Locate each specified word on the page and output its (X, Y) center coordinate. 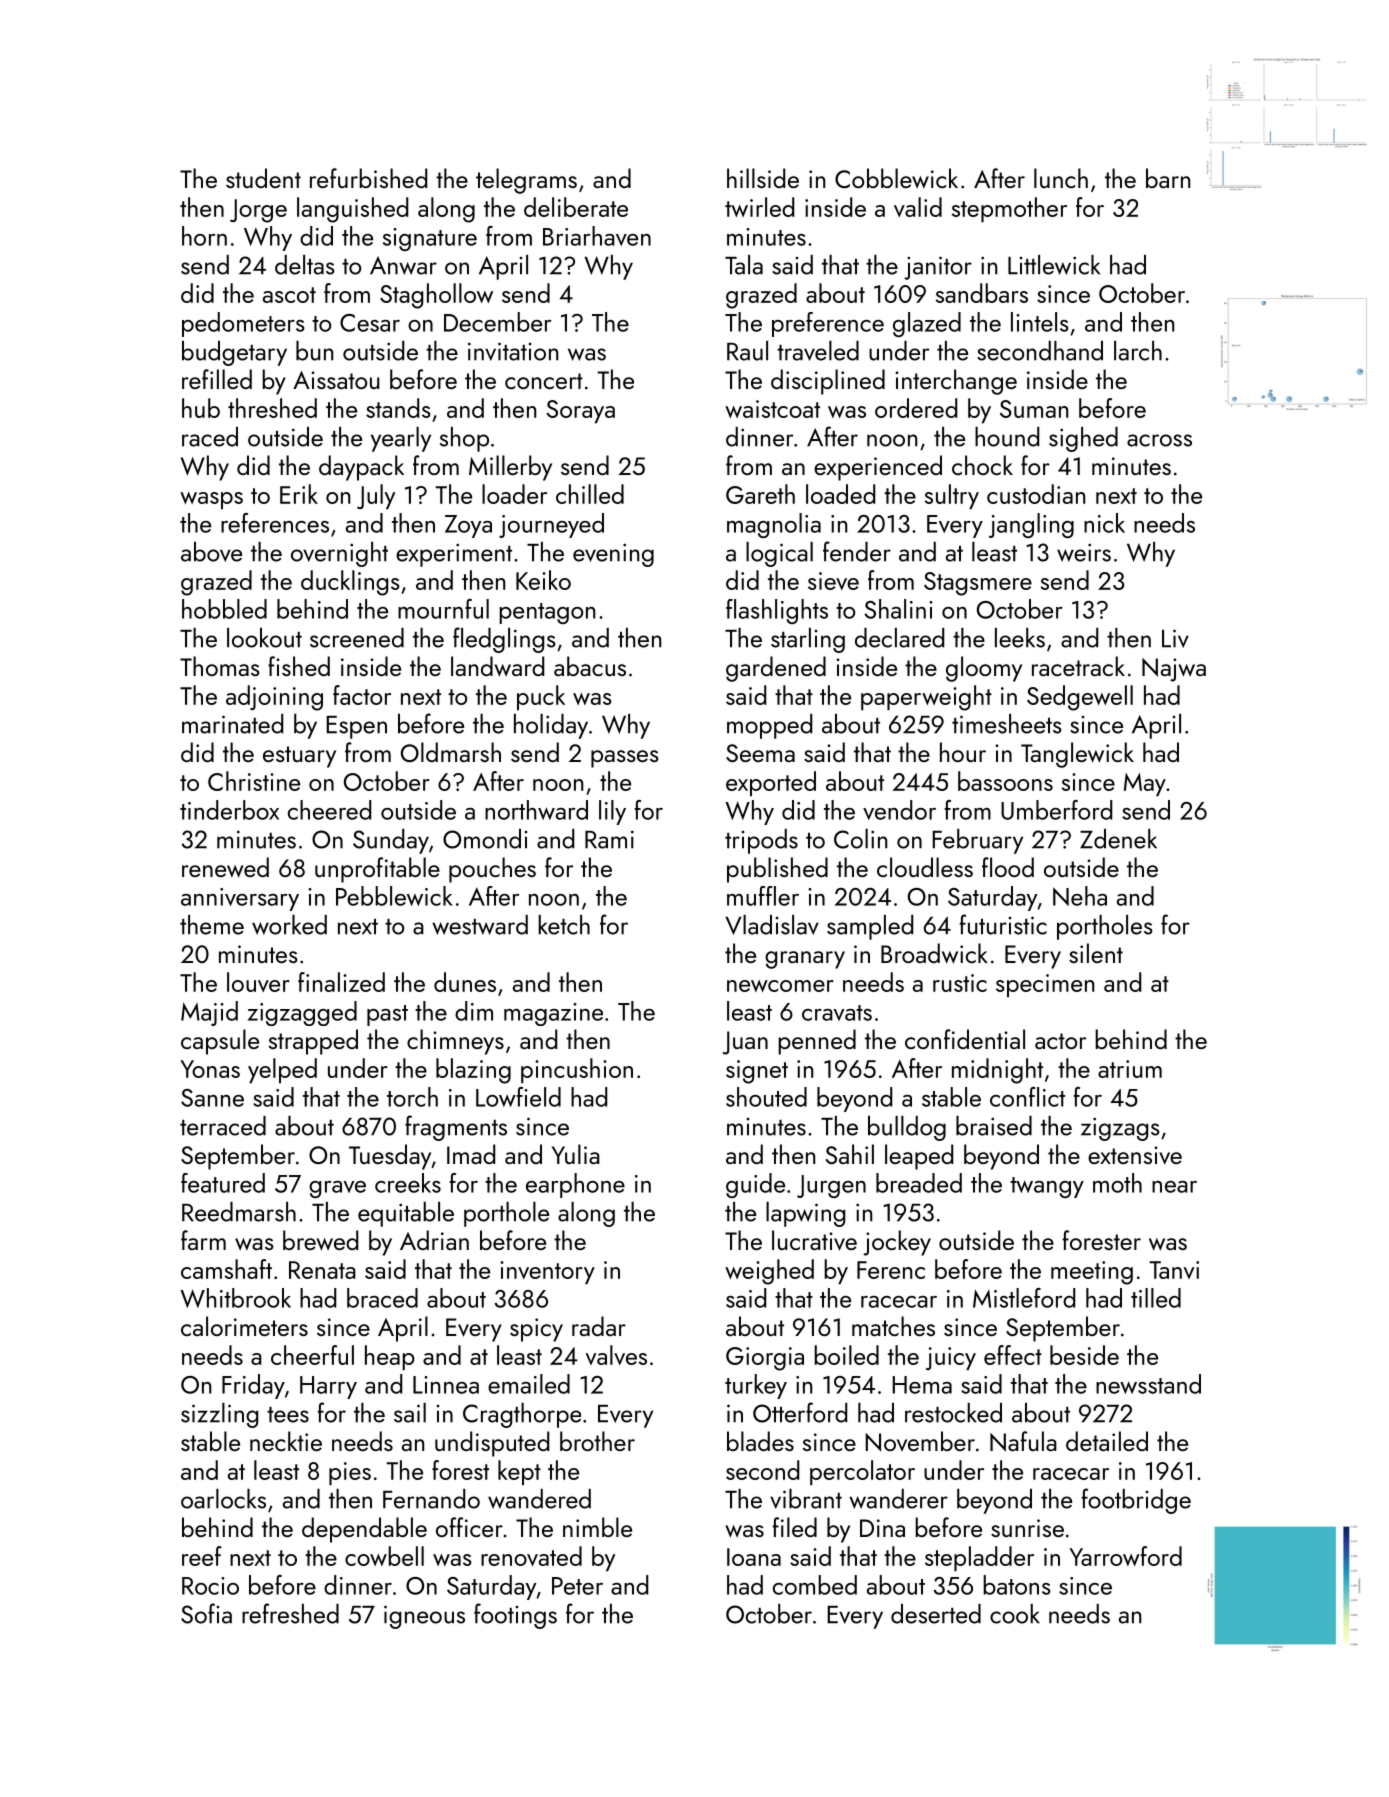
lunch (1061, 178)
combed (815, 1585)
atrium (1130, 1069)
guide (755, 1185)
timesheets (1007, 724)
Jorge (258, 211)
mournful (443, 609)
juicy (951, 1358)
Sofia (206, 1613)
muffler (763, 896)
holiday (551, 726)
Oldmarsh (451, 752)
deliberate (576, 207)
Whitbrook (235, 1298)
